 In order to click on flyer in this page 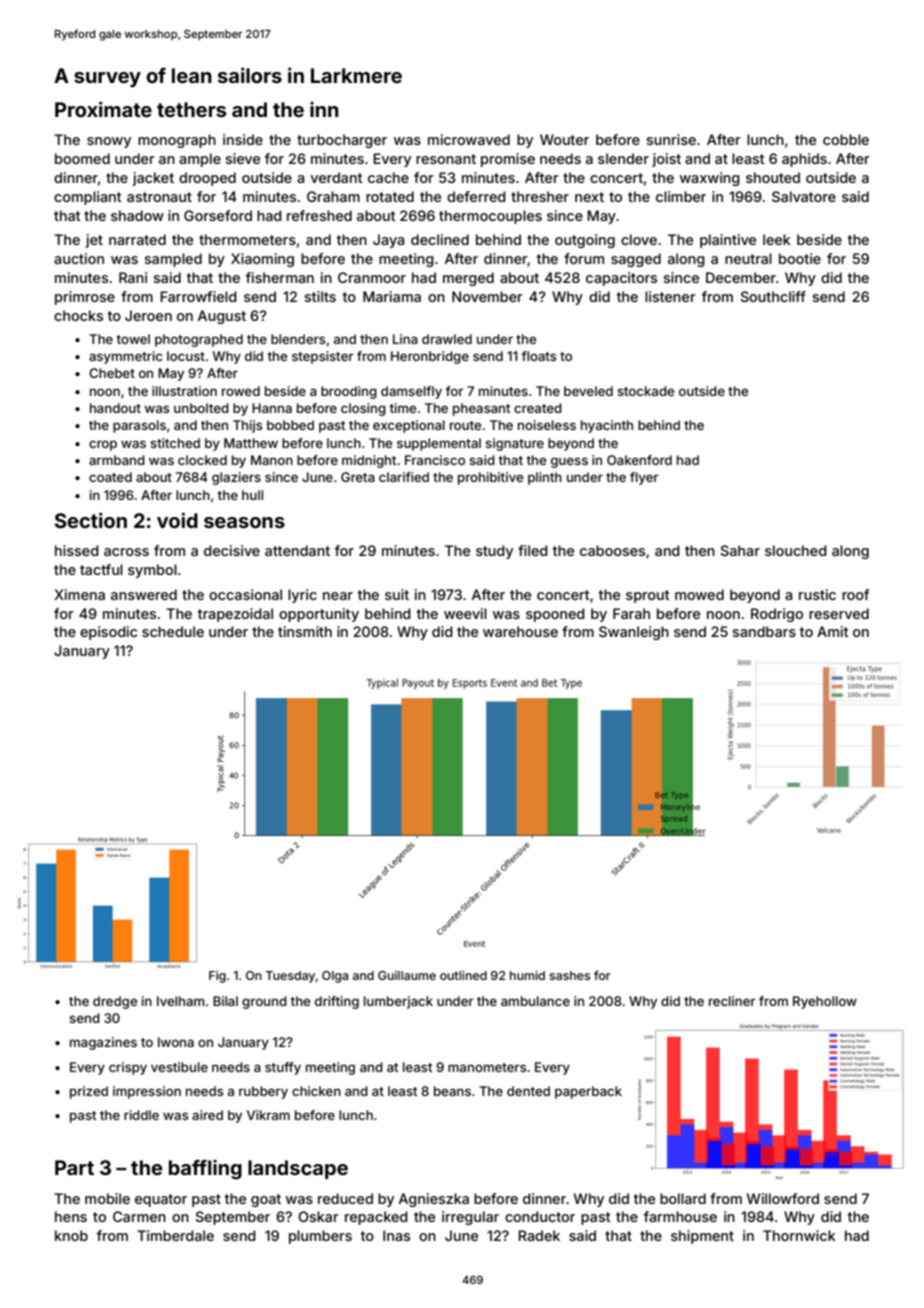, I will do `click(644, 478)`.
